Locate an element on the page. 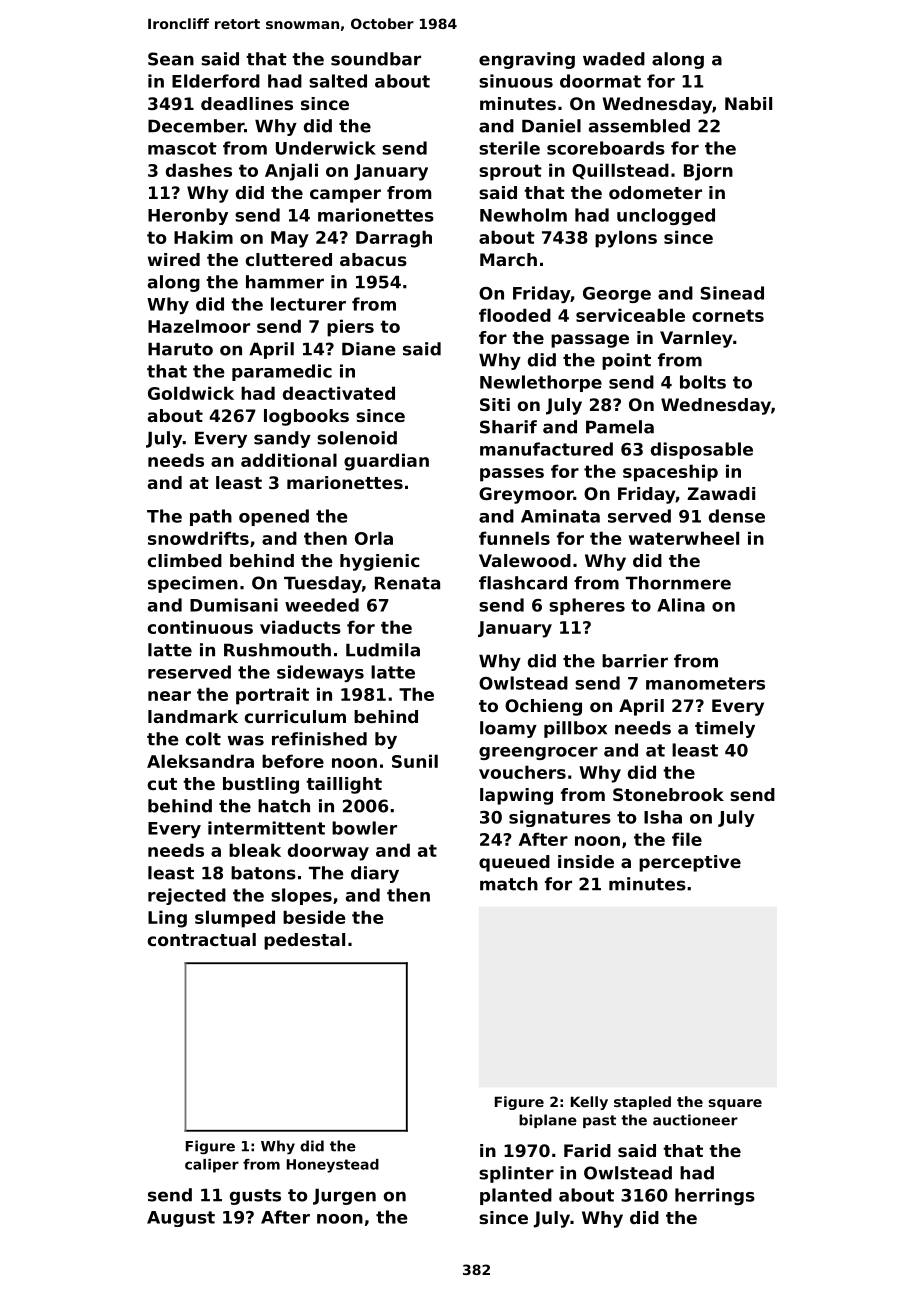  Hazelmoor is located at coordinates (199, 326).
